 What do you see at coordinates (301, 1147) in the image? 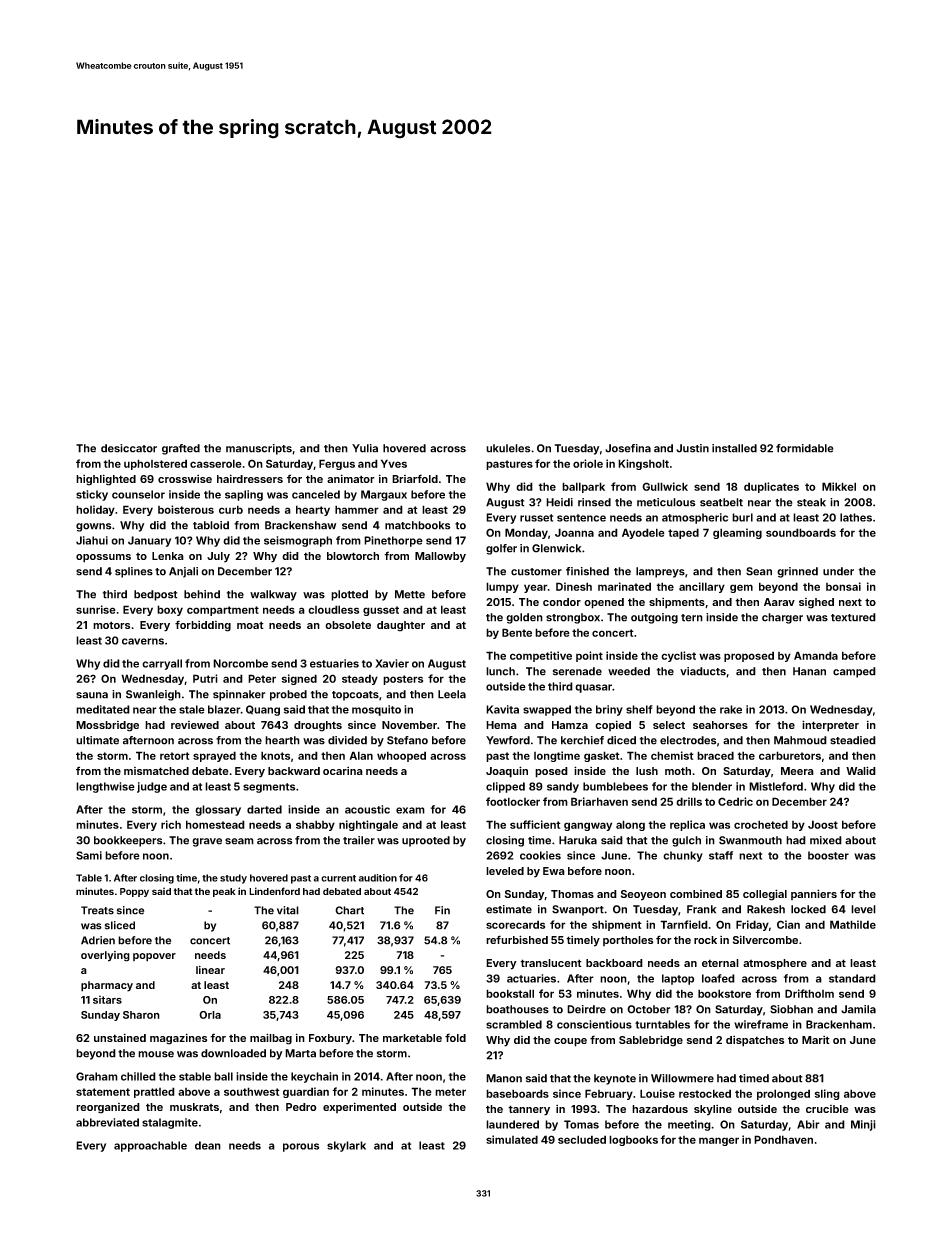
I see `porous` at bounding box center [301, 1147].
